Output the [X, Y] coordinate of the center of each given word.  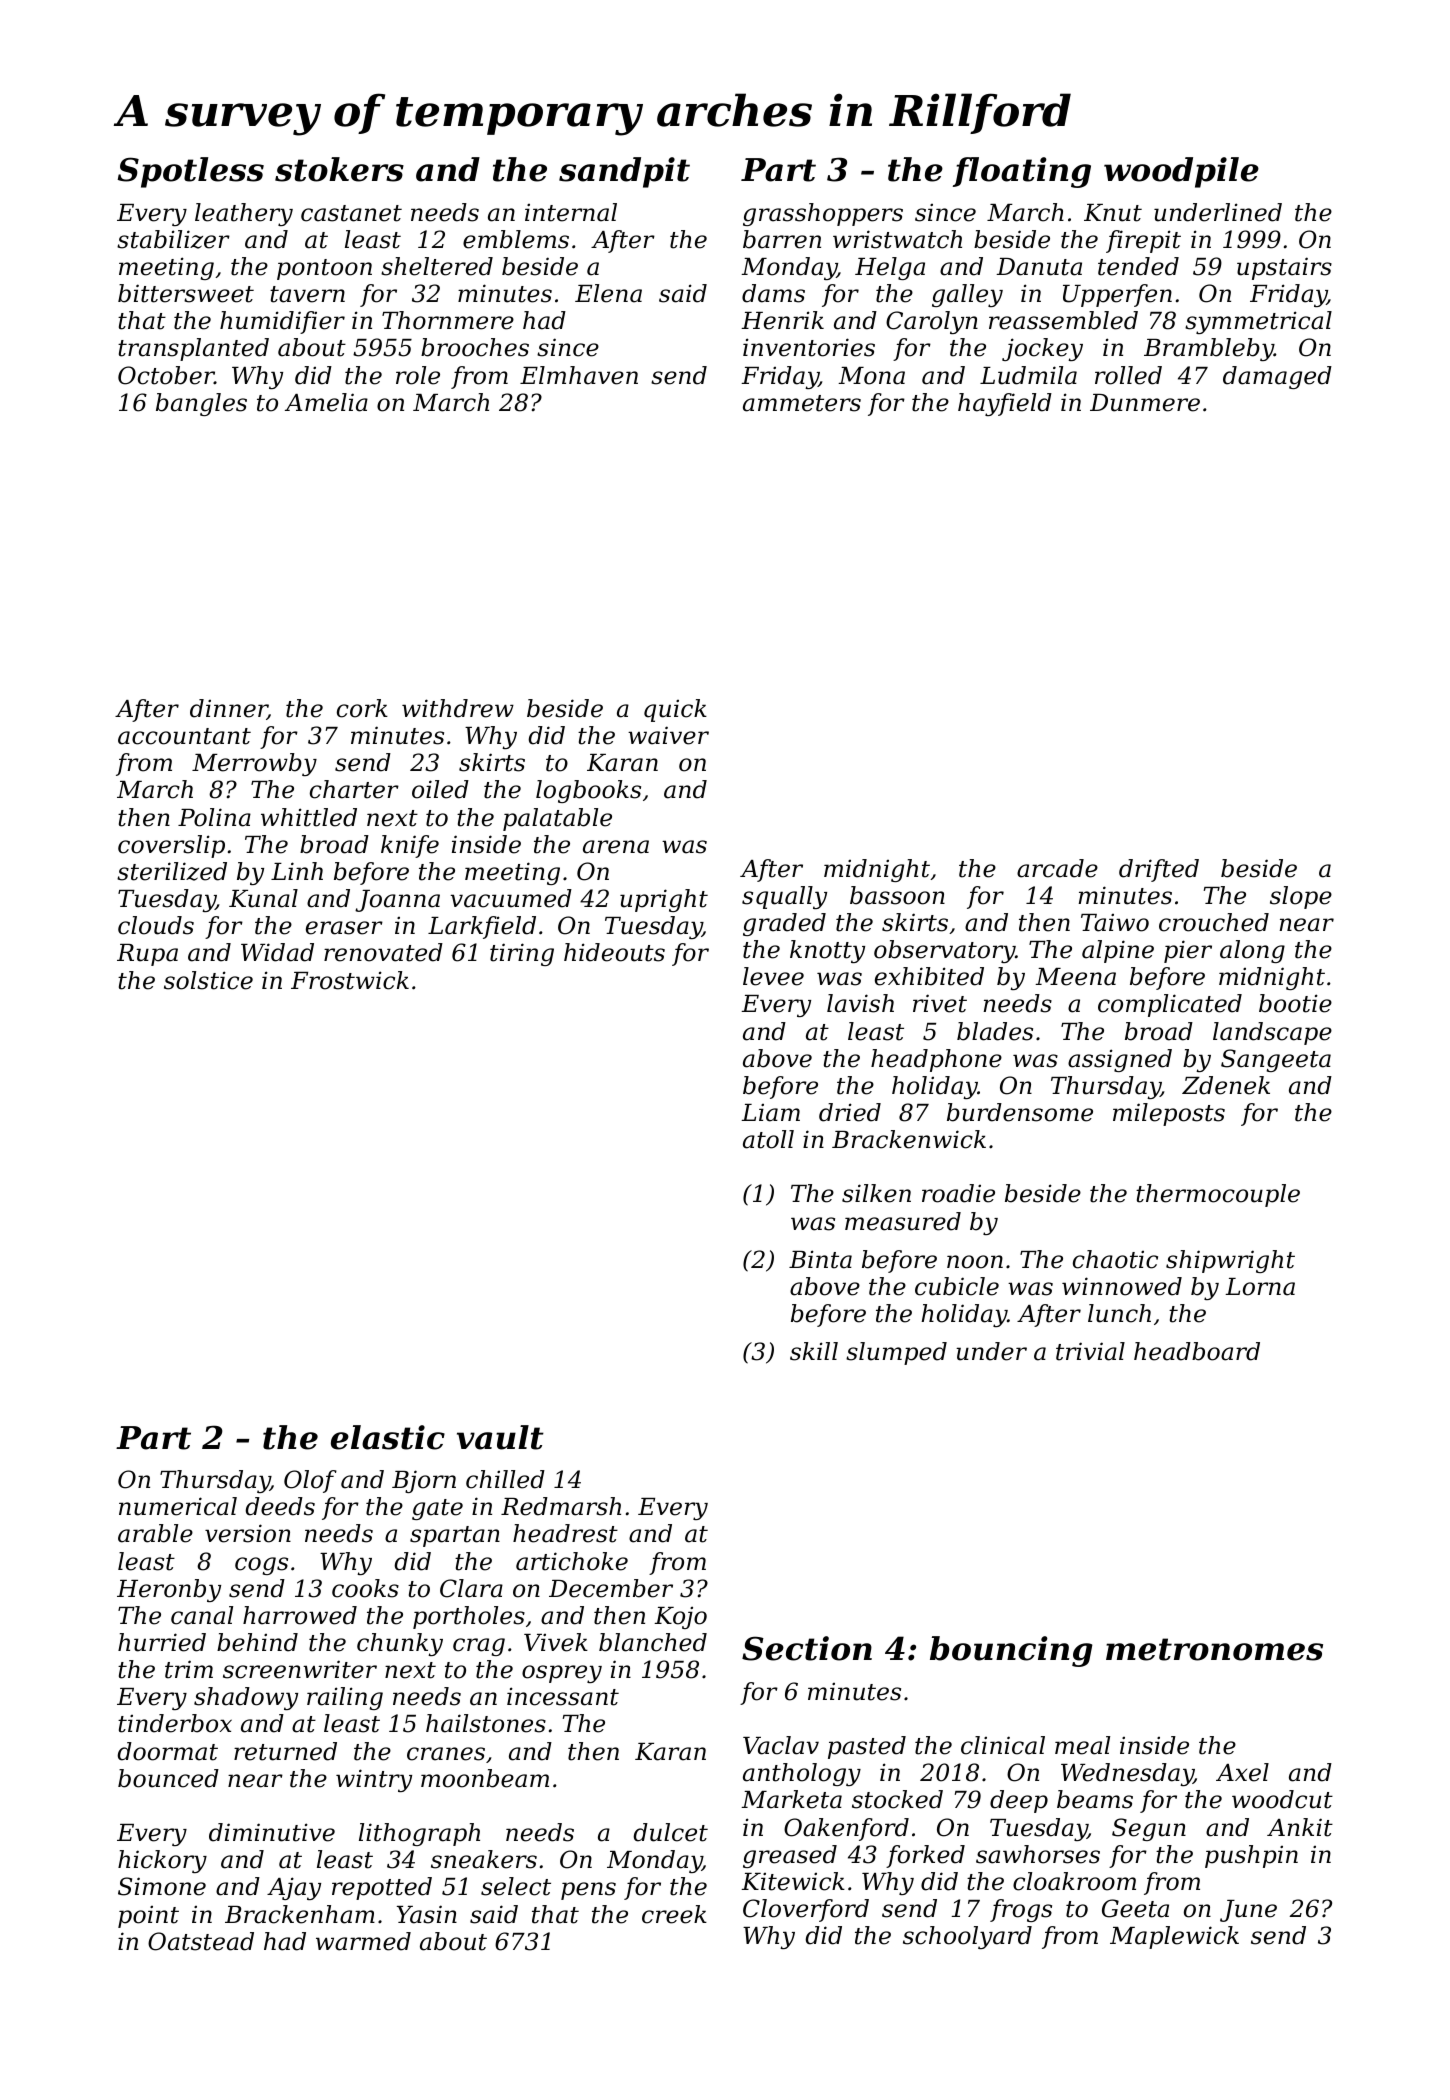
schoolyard [967, 1937]
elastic [388, 1437]
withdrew [458, 708]
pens [588, 1891]
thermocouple [1218, 1195]
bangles [201, 404]
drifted [1159, 870]
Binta [820, 1259]
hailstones [486, 1723]
